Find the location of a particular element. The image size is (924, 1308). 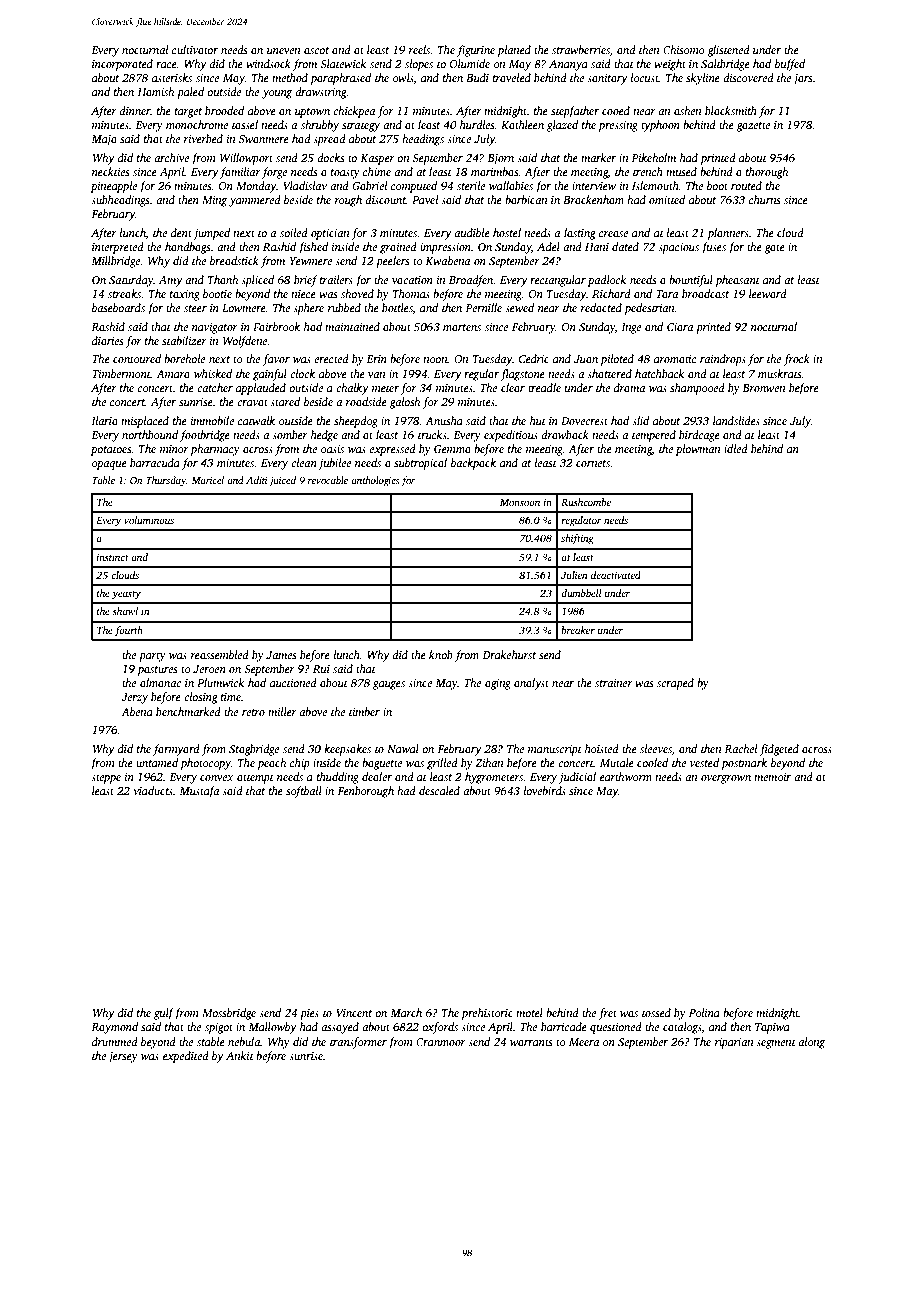

prehistoric is located at coordinates (487, 1014).
